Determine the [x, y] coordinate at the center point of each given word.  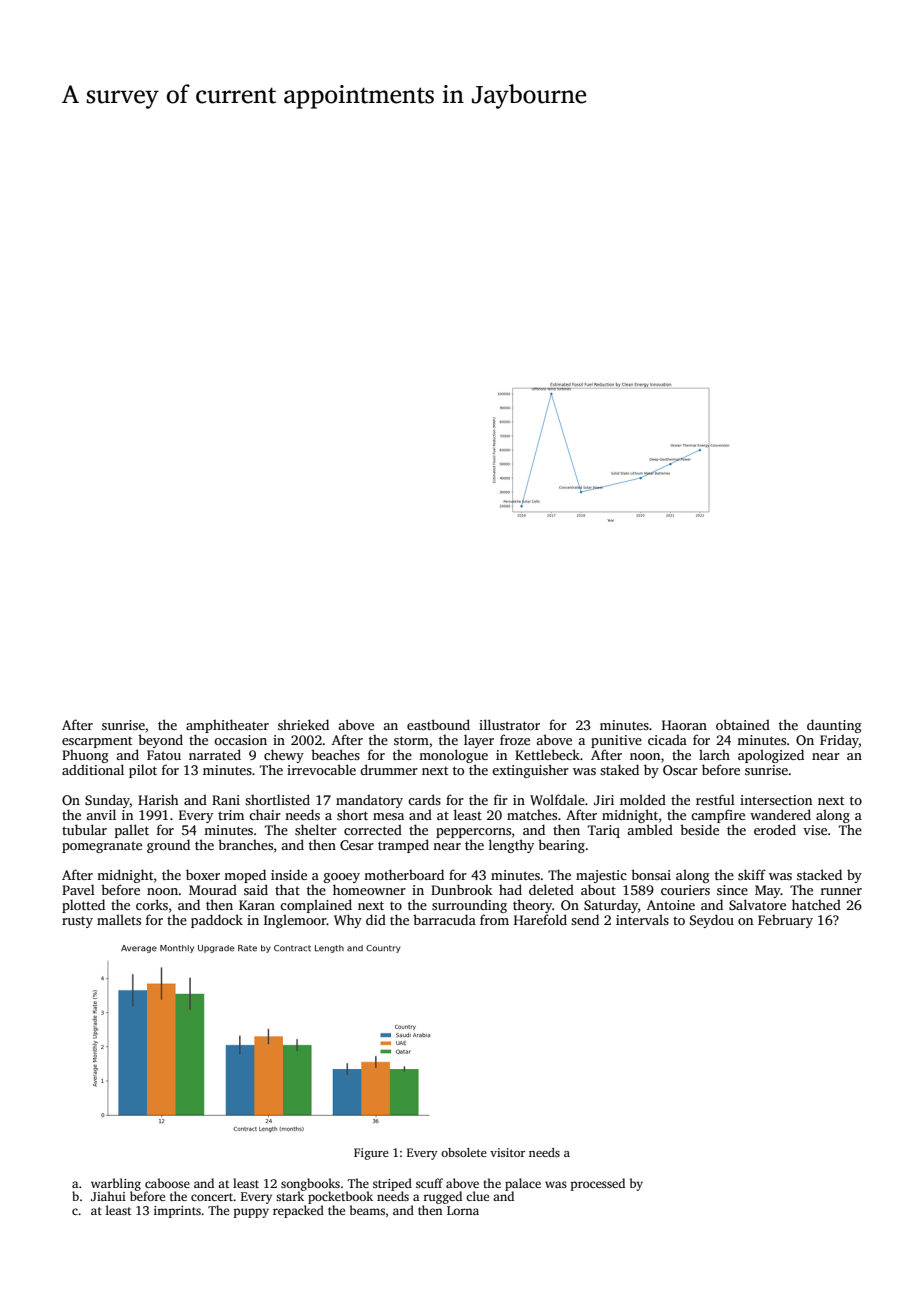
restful [715, 799]
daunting [834, 726]
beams [367, 1210]
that [287, 889]
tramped [403, 846]
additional [93, 769]
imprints [177, 1212]
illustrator [509, 724]
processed [597, 1184]
